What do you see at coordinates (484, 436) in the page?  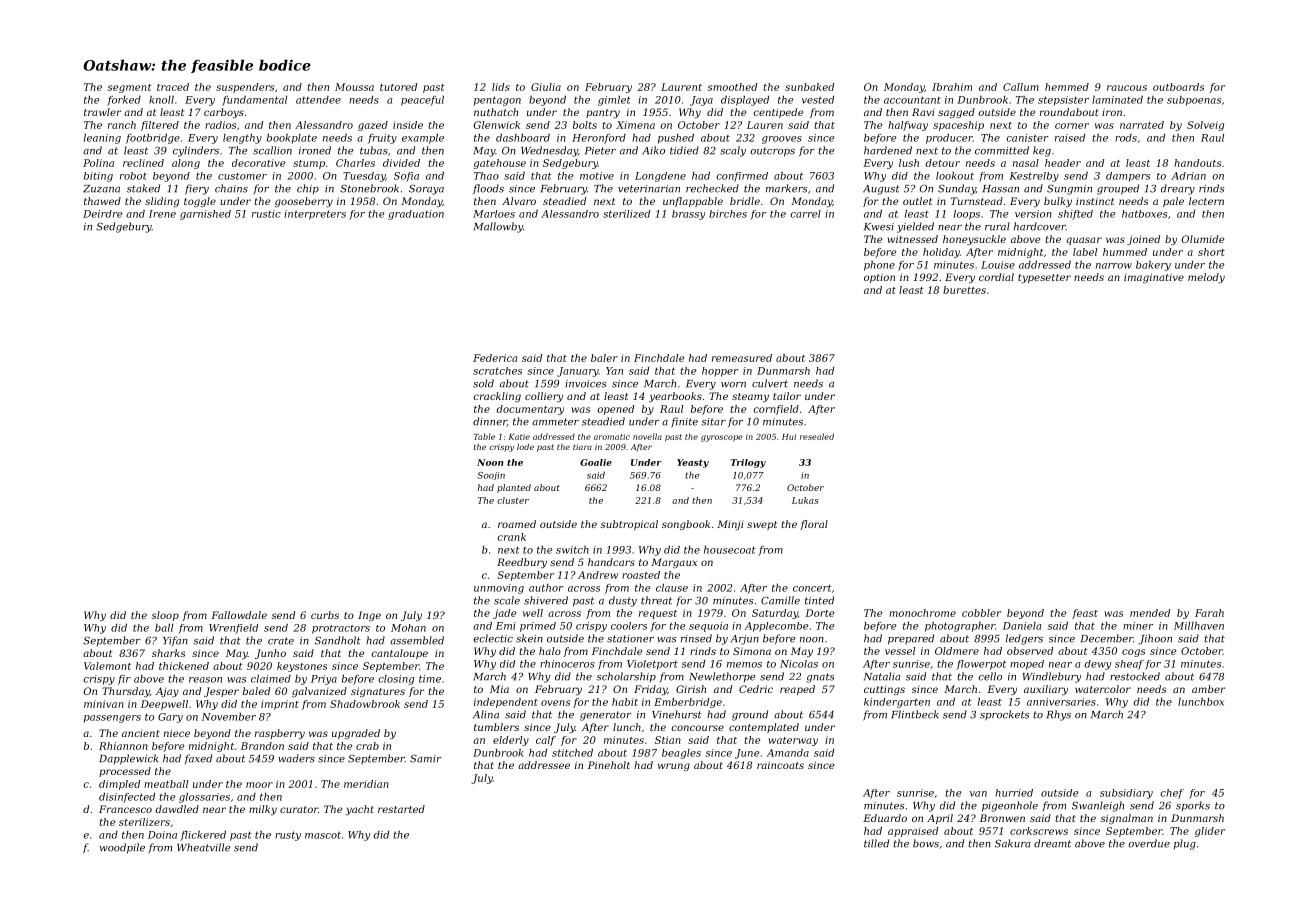 I see `Table` at bounding box center [484, 436].
